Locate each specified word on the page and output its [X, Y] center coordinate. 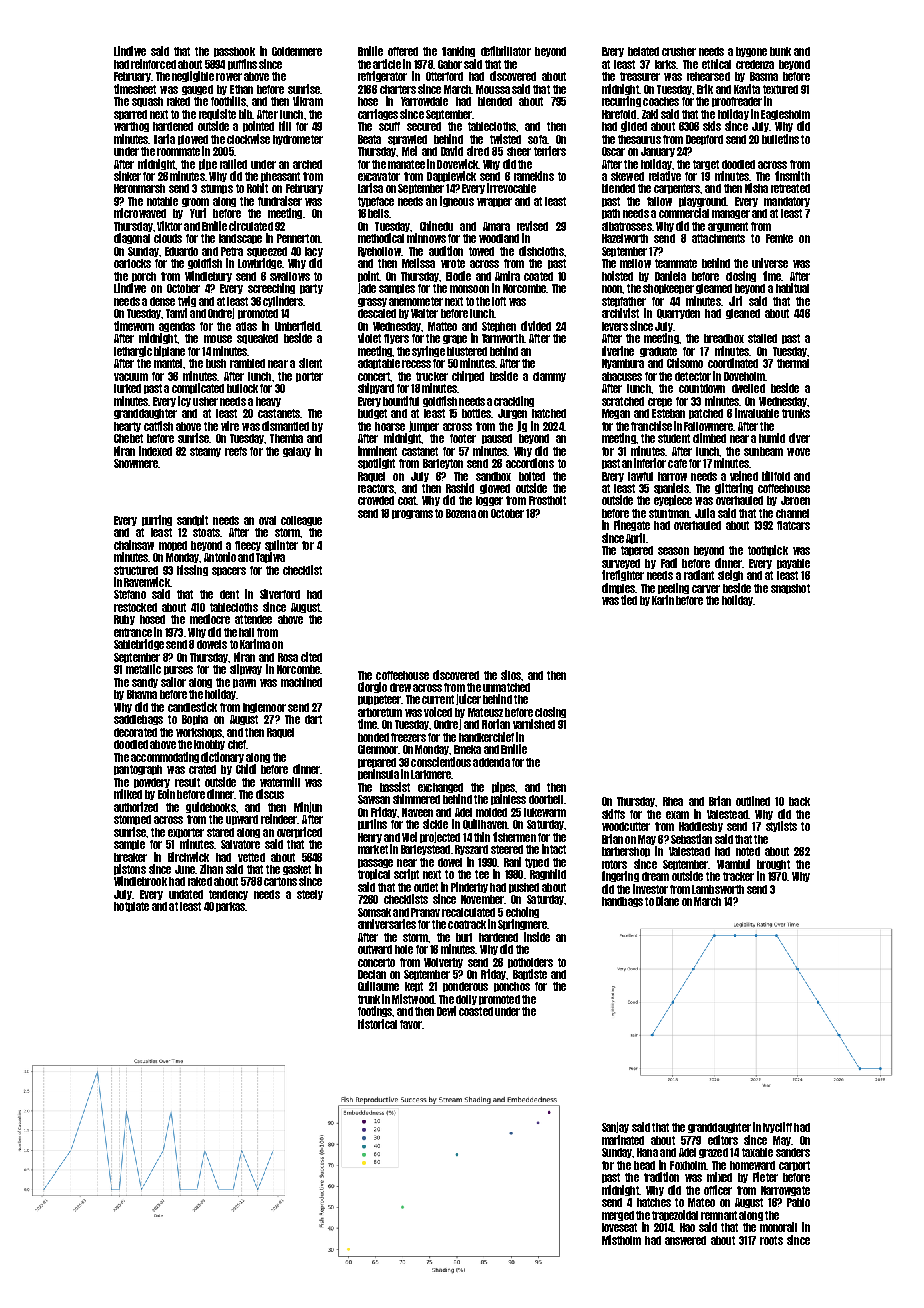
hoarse [390, 426]
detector [693, 376]
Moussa [493, 89]
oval [267, 520]
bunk [780, 51]
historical [377, 1024]
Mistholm [621, 1240]
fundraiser [280, 201]
